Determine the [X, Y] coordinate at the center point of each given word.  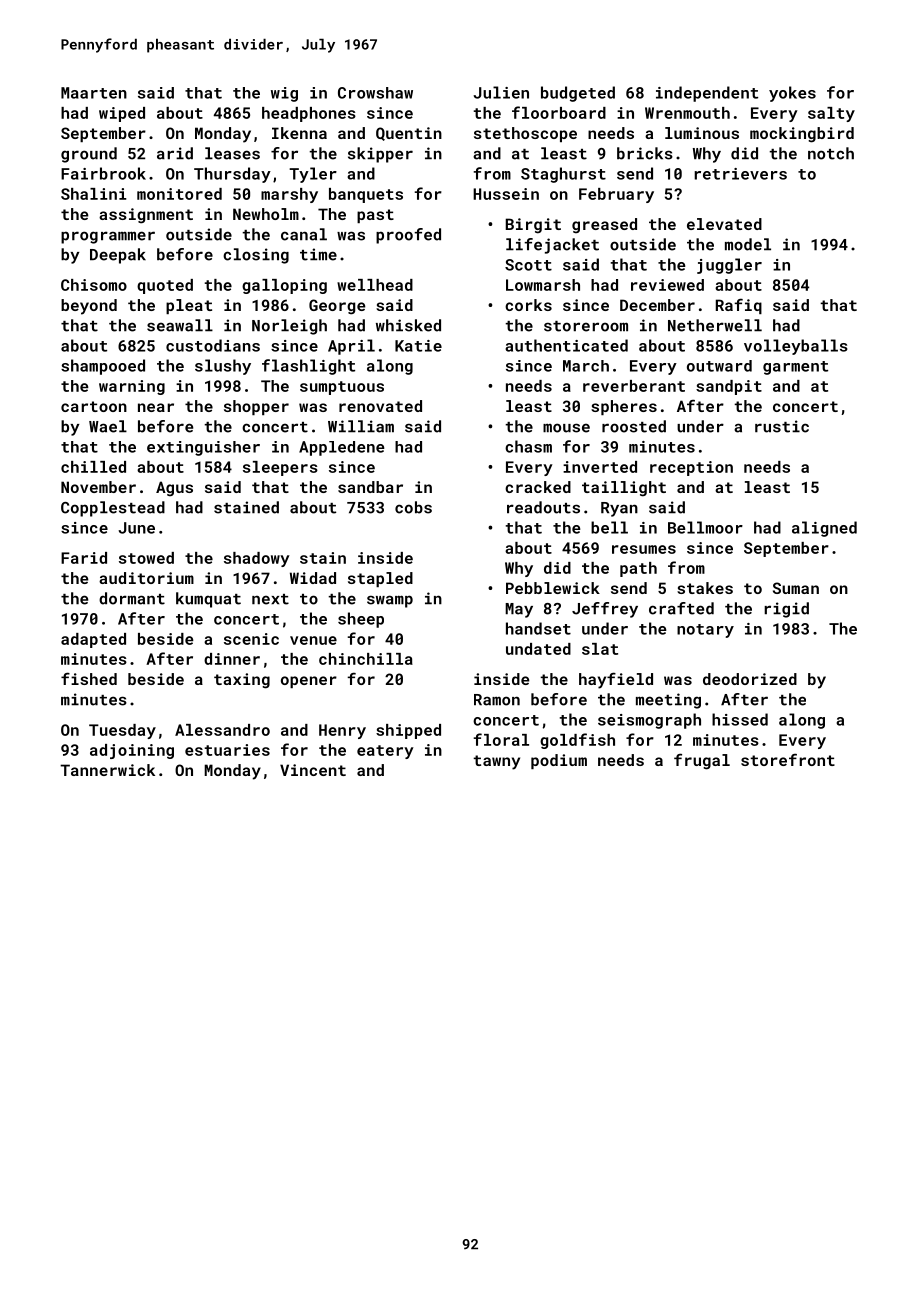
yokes [792, 94]
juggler [729, 266]
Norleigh [289, 327]
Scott [528, 265]
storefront [788, 759]
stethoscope [525, 134]
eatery [385, 752]
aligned [824, 529]
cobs [413, 507]
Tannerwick [107, 770]
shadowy [257, 559]
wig [284, 94]
